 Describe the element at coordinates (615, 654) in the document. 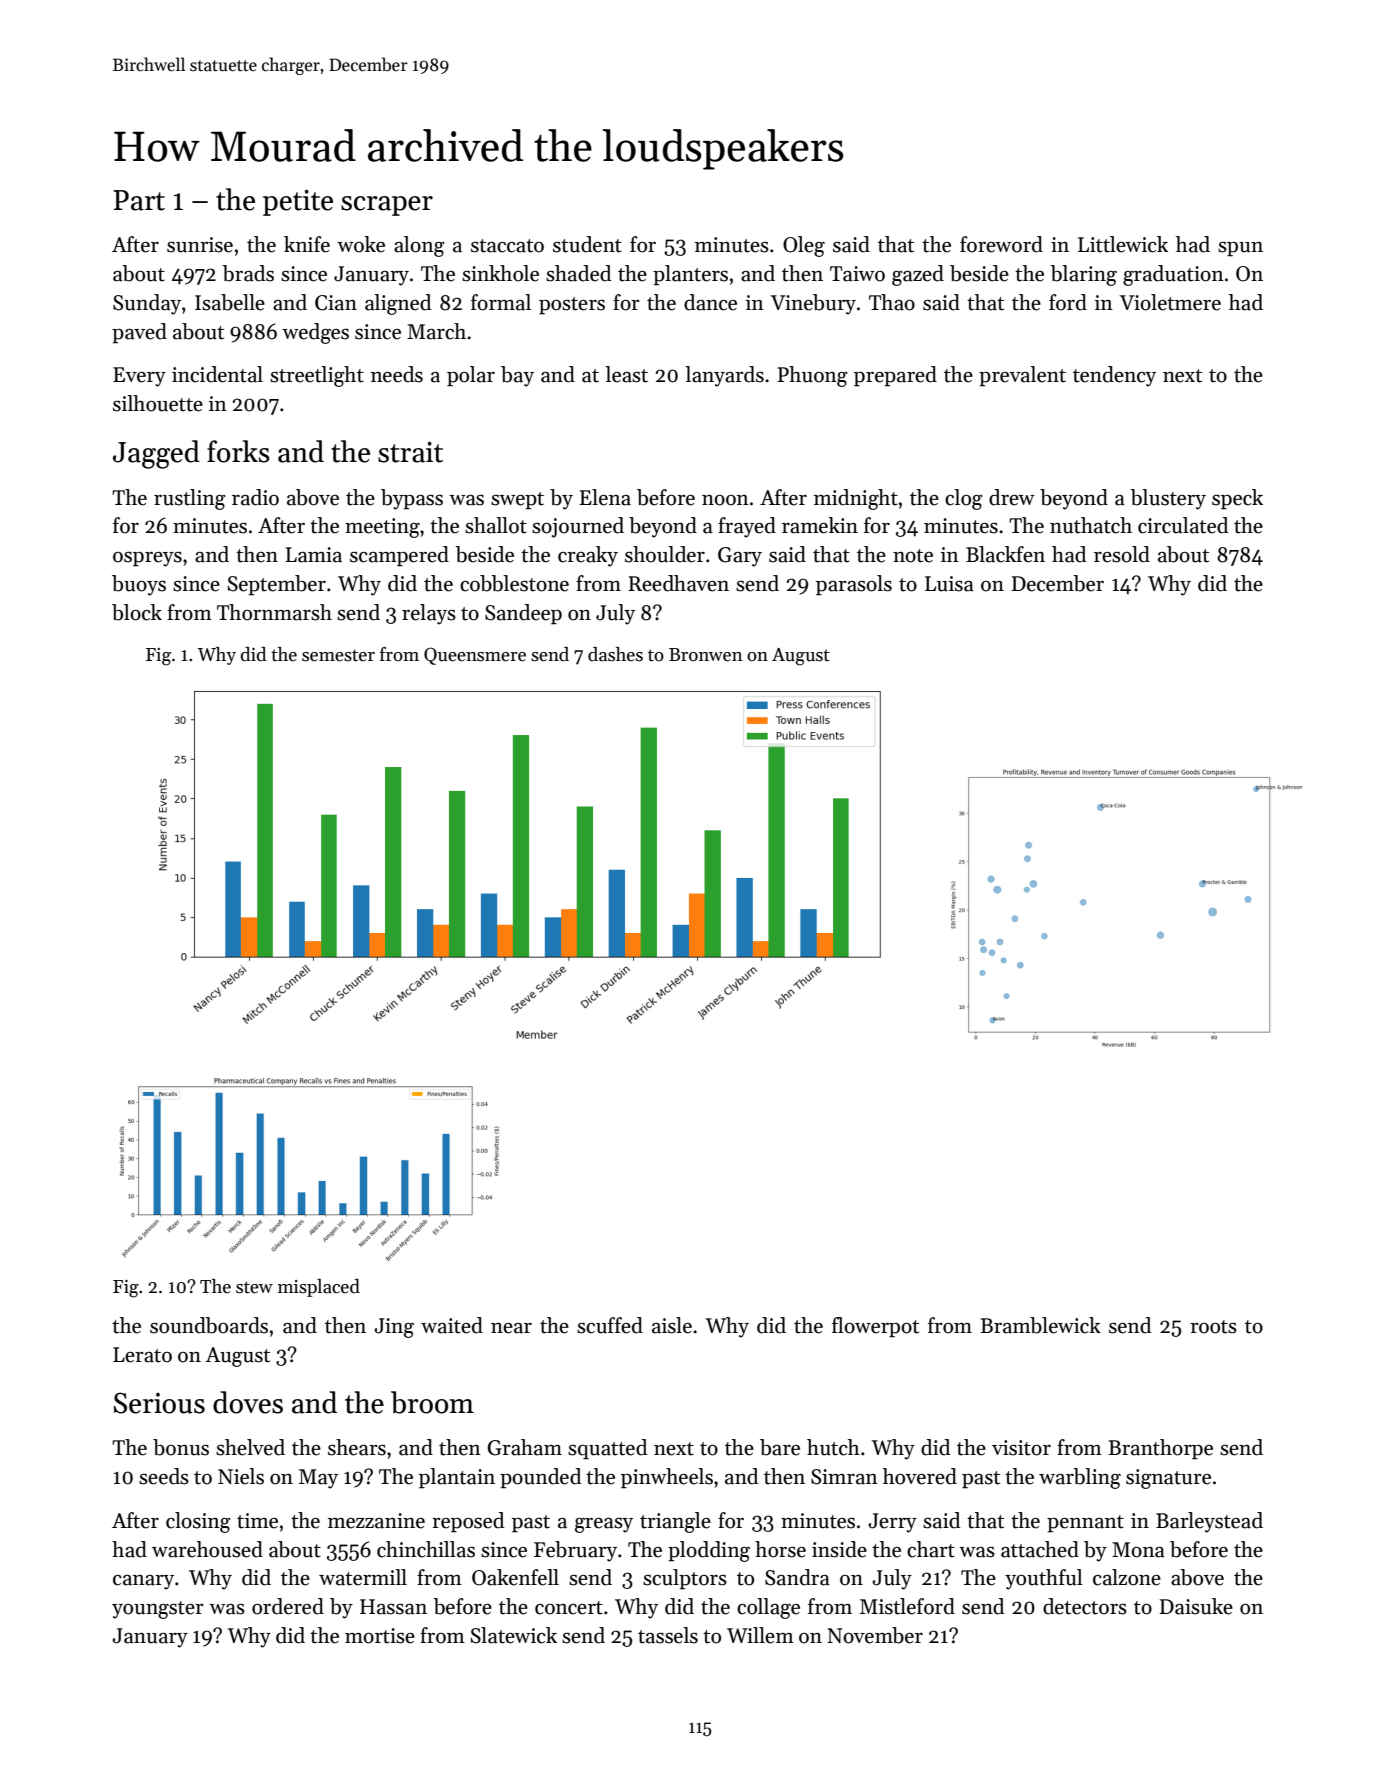

I see `dashes` at that location.
